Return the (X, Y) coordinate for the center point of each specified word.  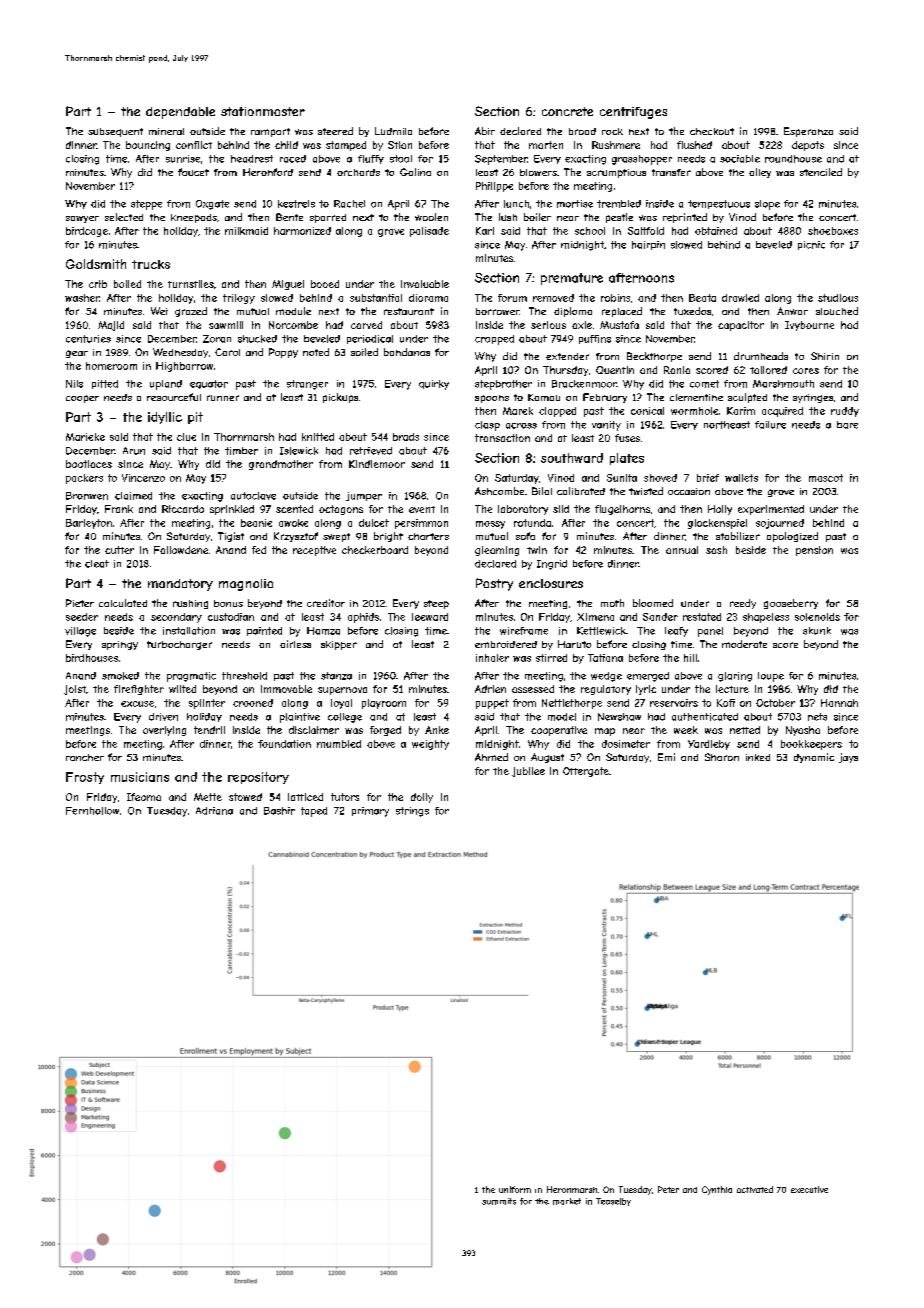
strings (412, 812)
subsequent (115, 132)
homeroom (111, 366)
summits (499, 1201)
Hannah (839, 703)
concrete (567, 111)
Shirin (825, 356)
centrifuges (633, 113)
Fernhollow (92, 811)
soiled (364, 352)
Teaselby (613, 1202)
